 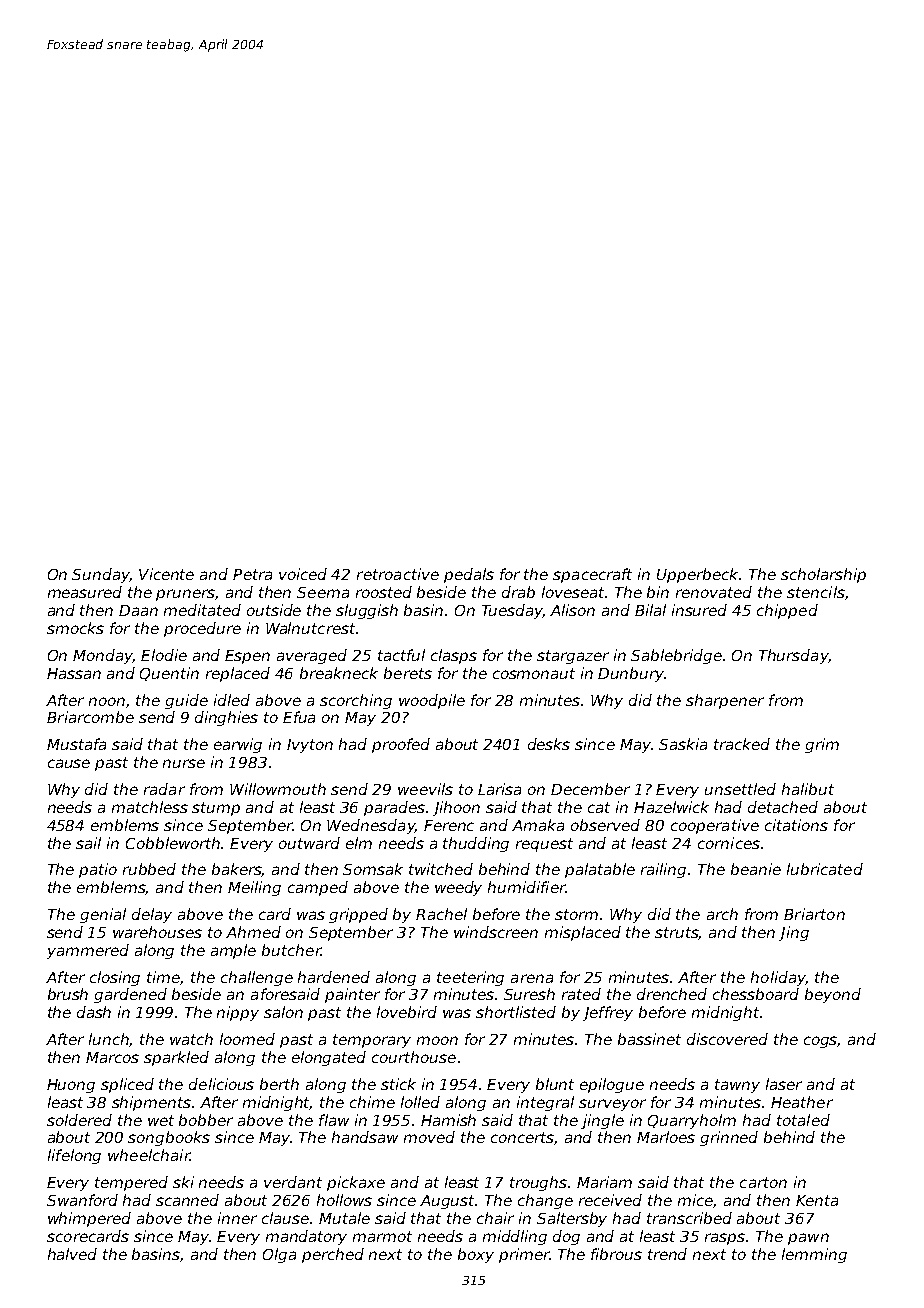 What do you see at coordinates (823, 575) in the image?
I see `scholarship` at bounding box center [823, 575].
